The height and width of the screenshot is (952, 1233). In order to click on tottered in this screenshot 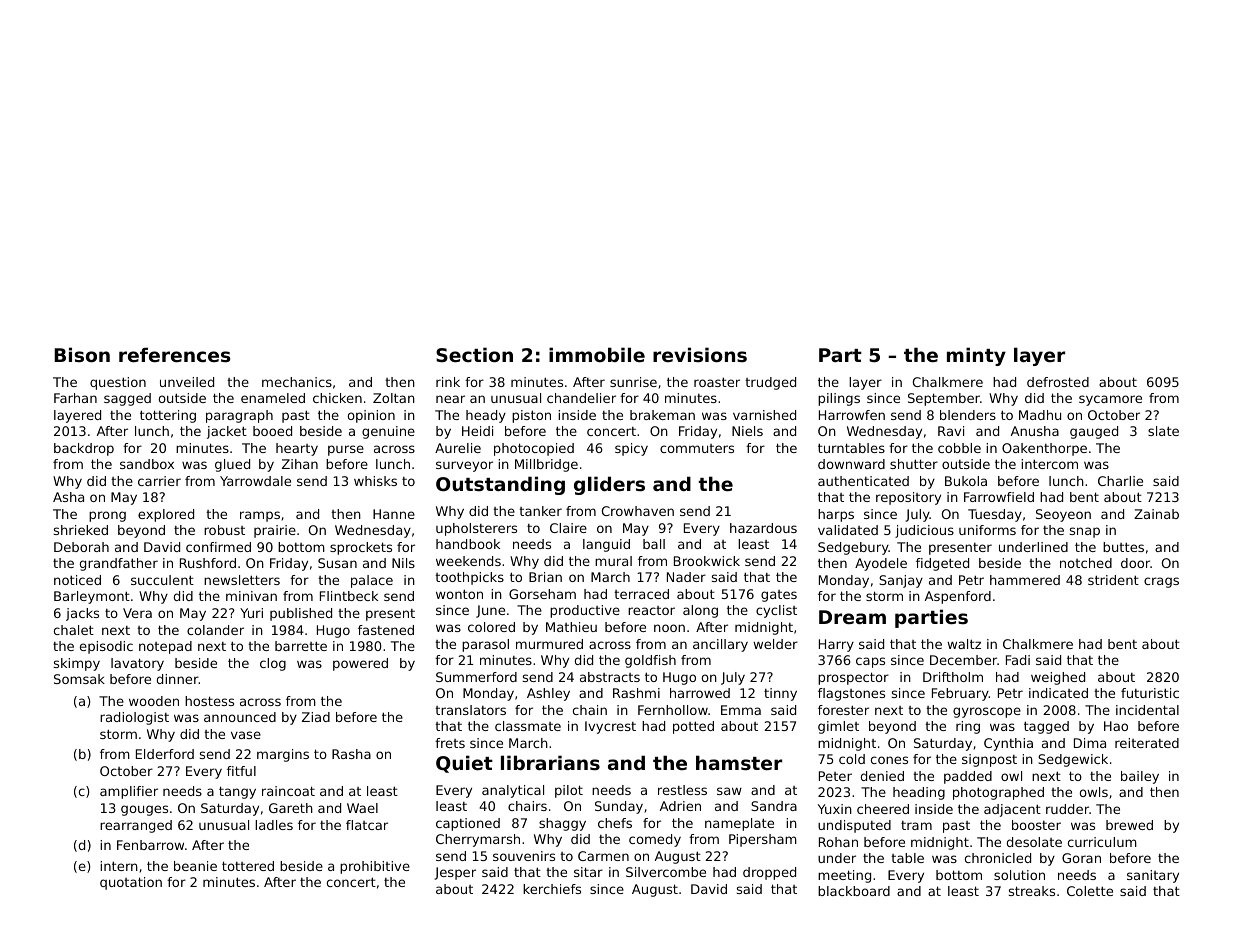, I will do `click(248, 866)`.
